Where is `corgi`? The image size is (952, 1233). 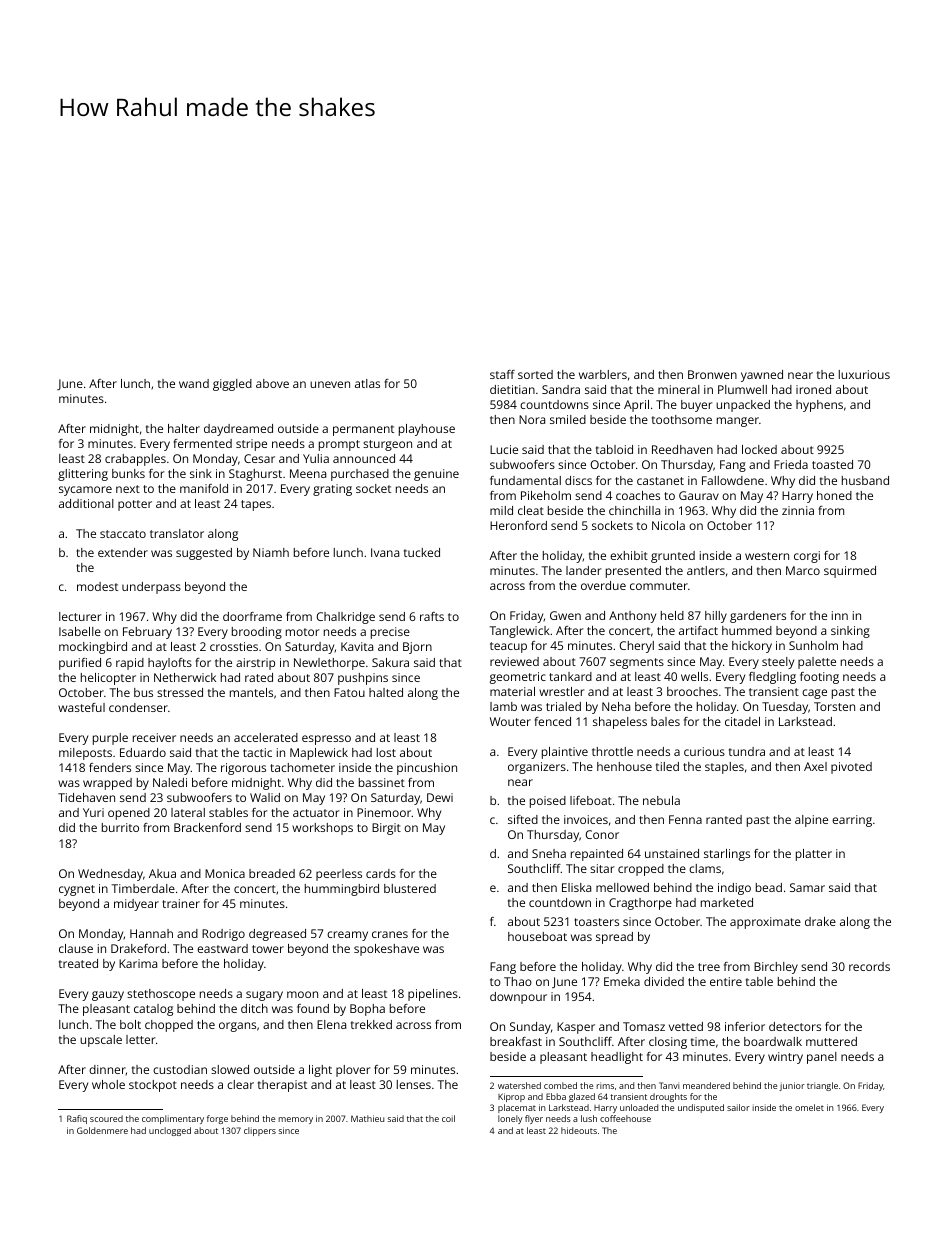
corgi is located at coordinates (807, 557).
